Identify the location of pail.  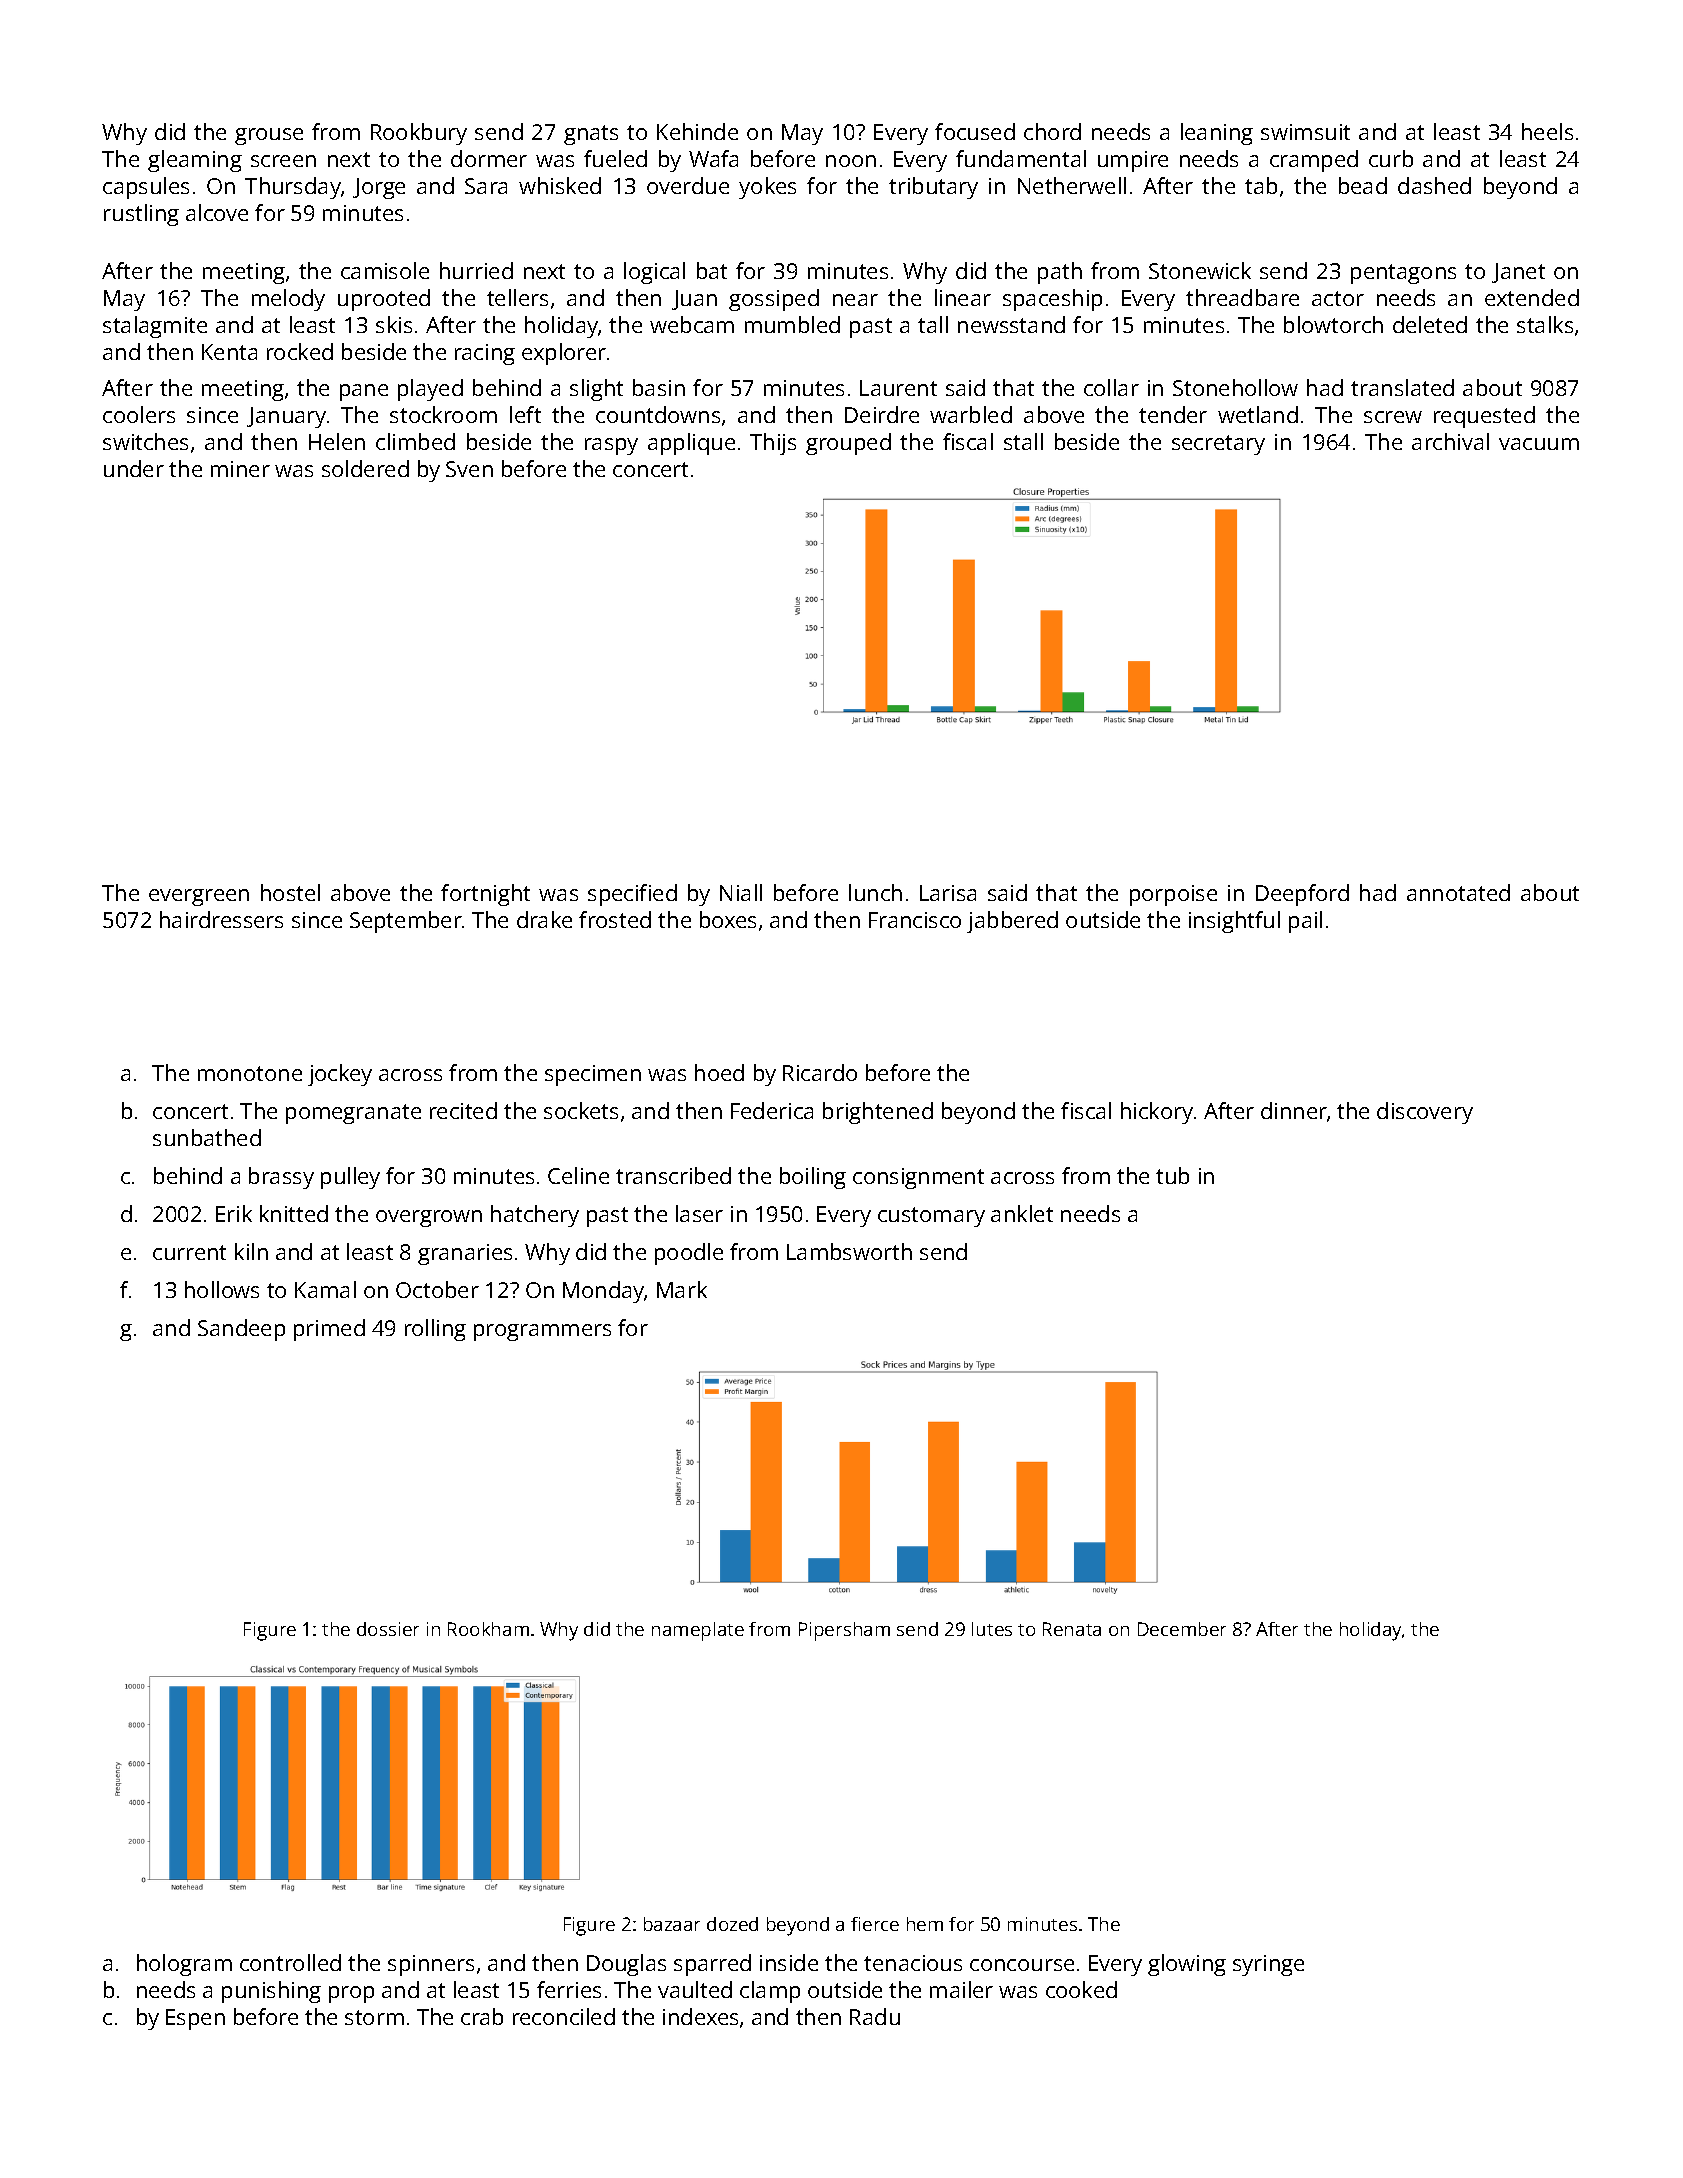
(1305, 922).
